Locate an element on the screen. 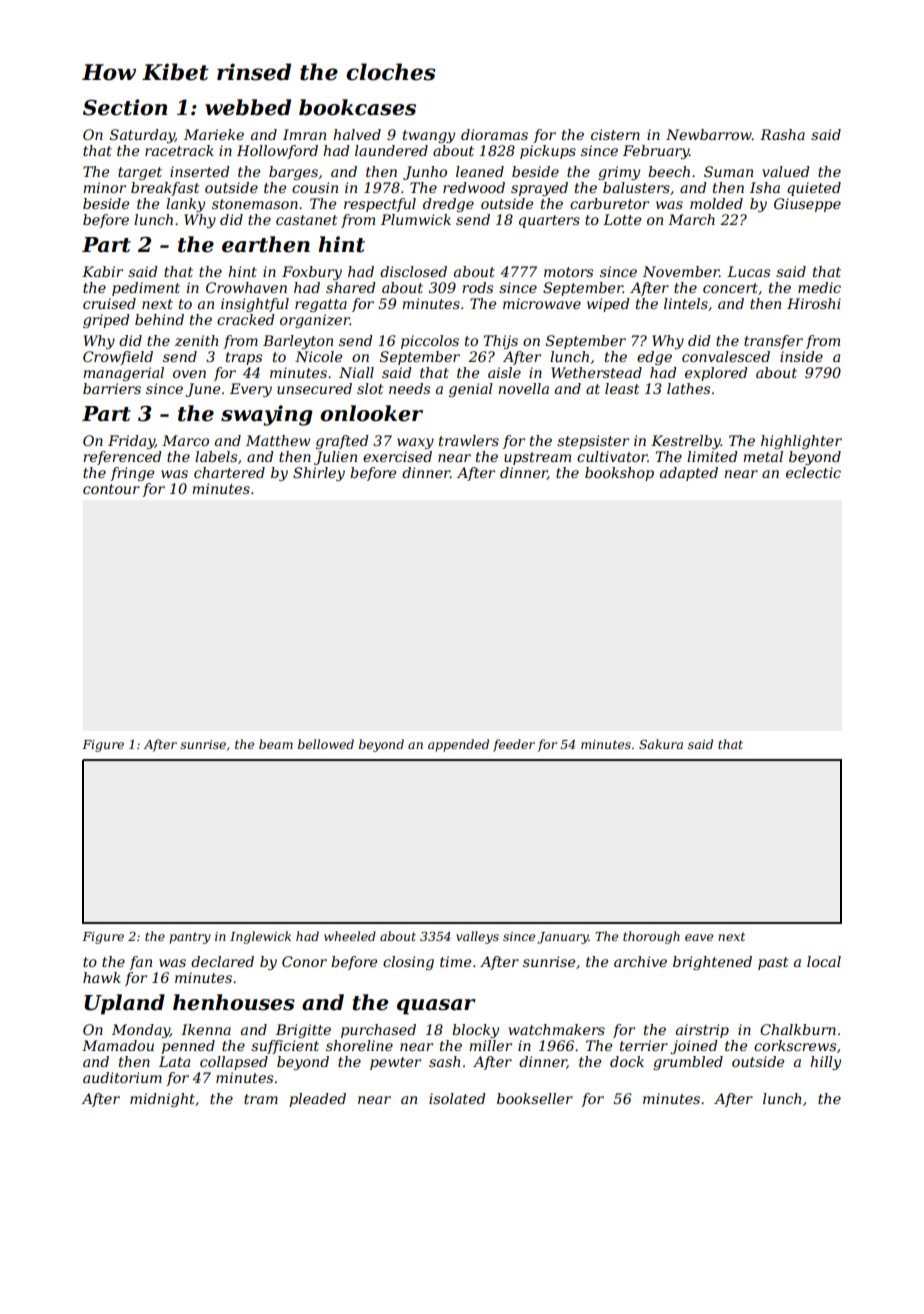 This screenshot has width=924, height=1314. Newbarrow is located at coordinates (709, 134).
